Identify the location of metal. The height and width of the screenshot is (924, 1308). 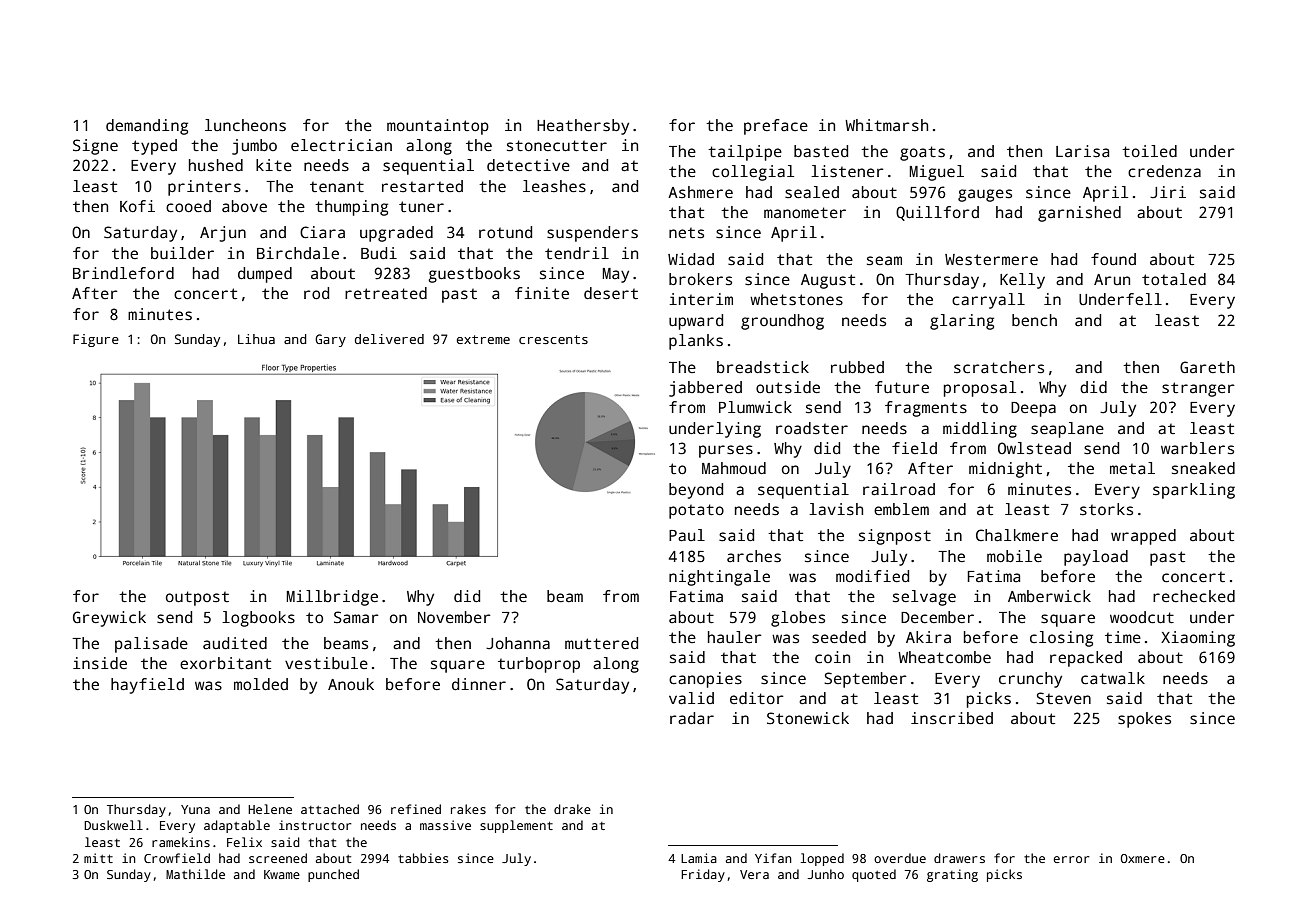
(1132, 468).
